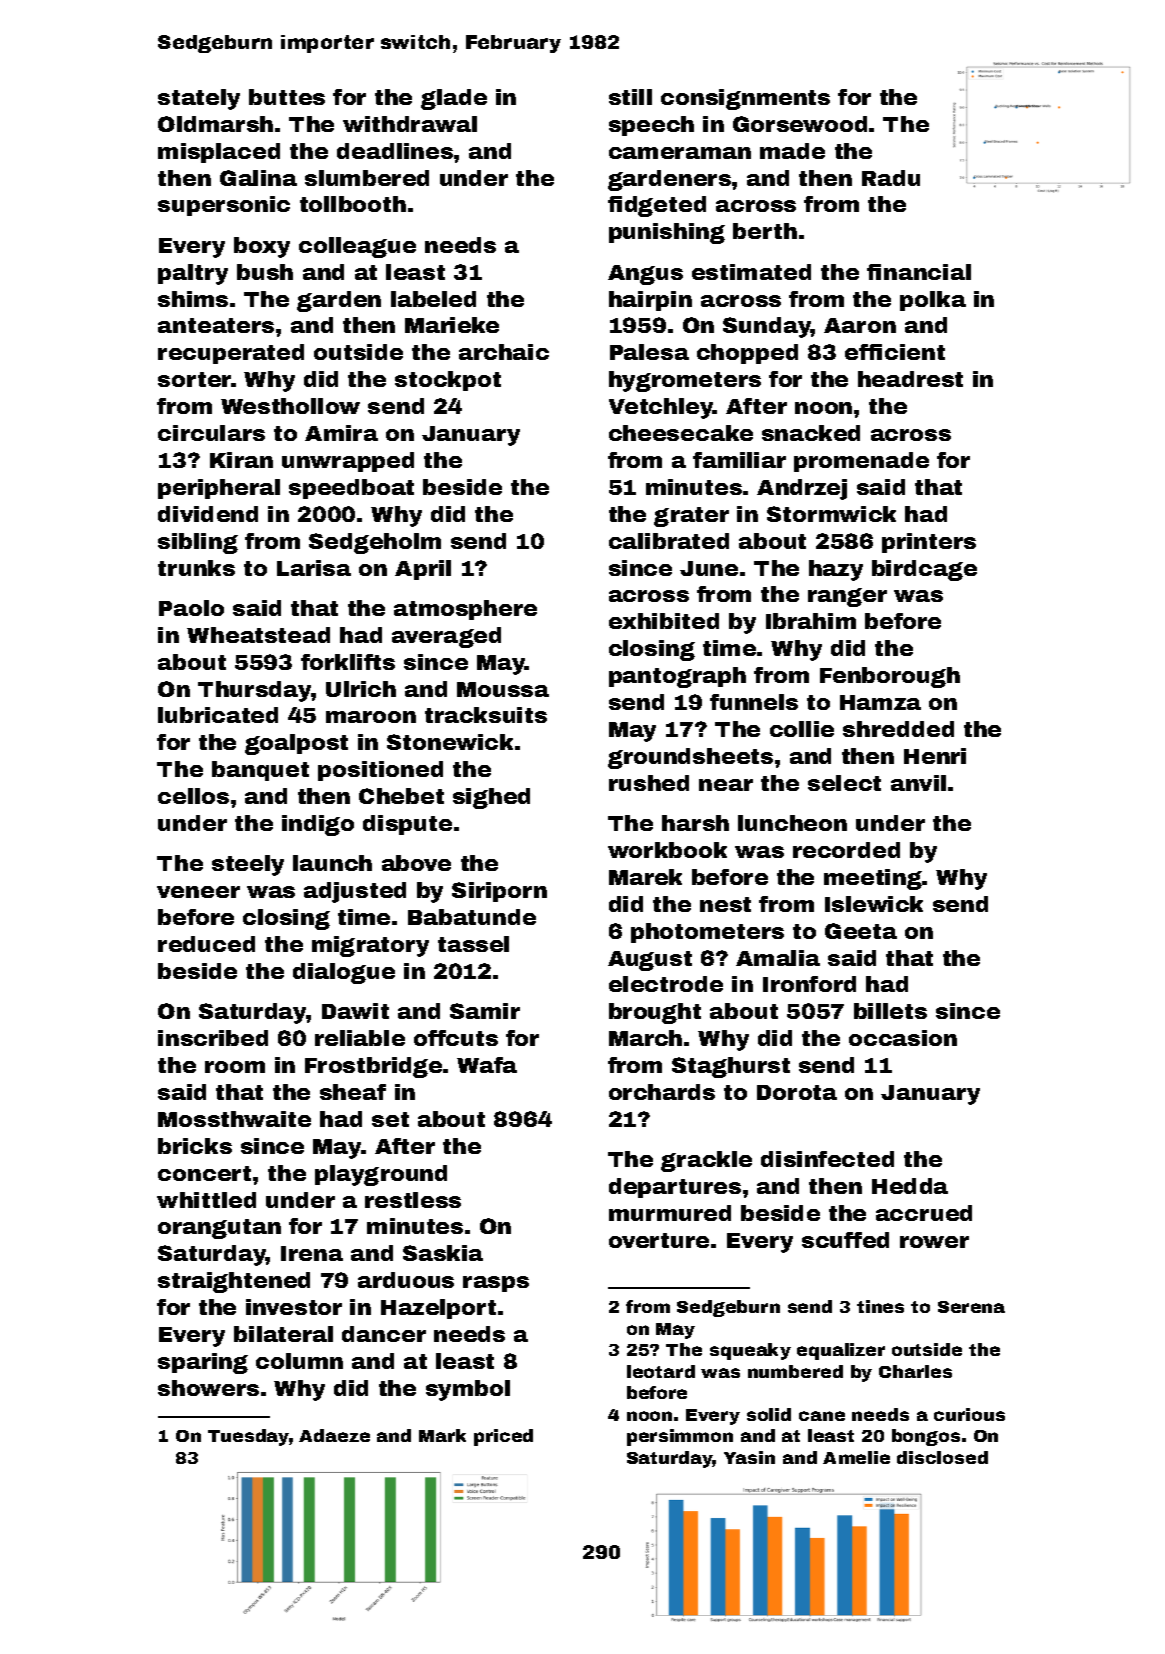  I want to click on murmured, so click(670, 1213).
